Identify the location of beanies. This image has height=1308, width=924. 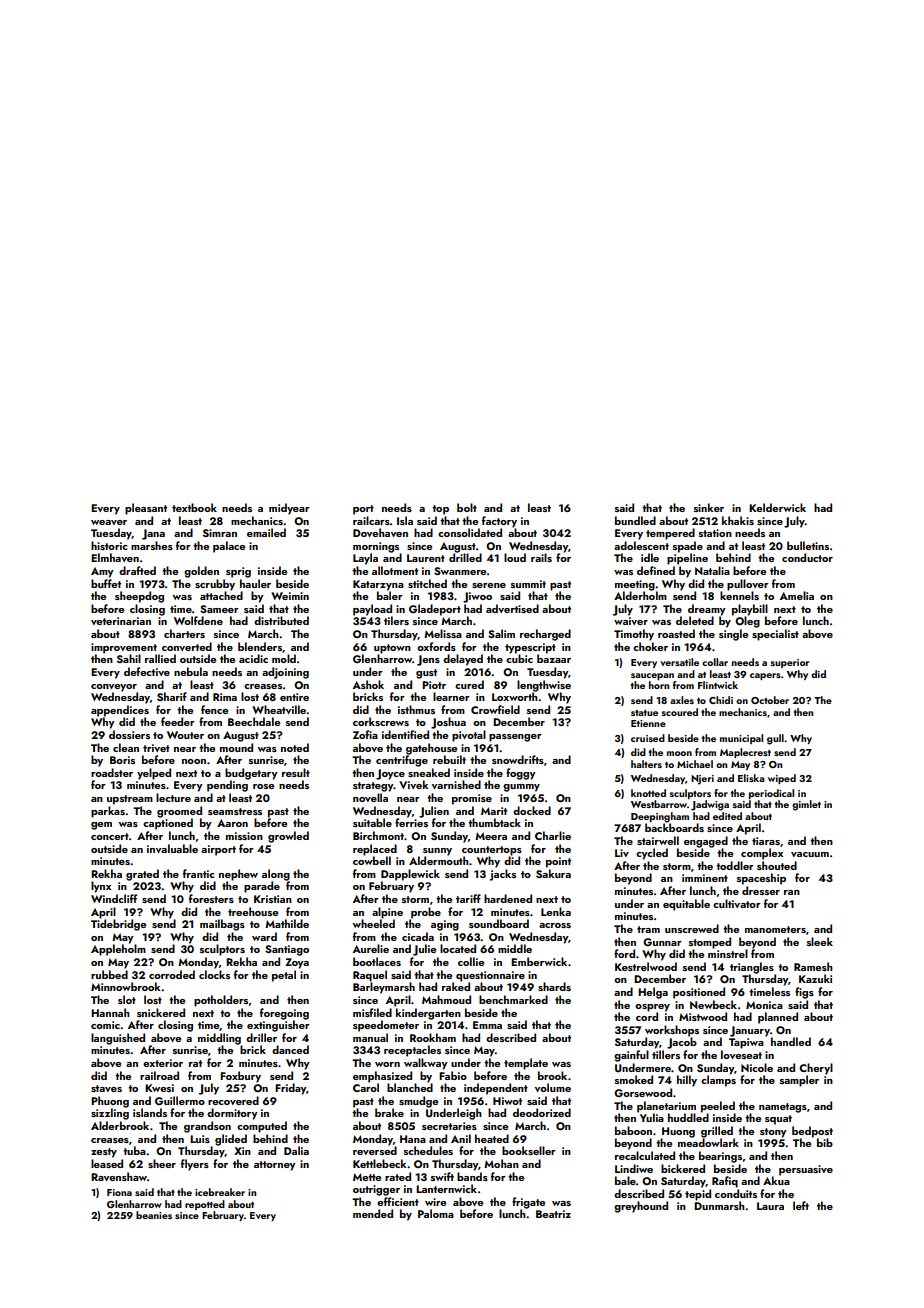
(154, 1215).
